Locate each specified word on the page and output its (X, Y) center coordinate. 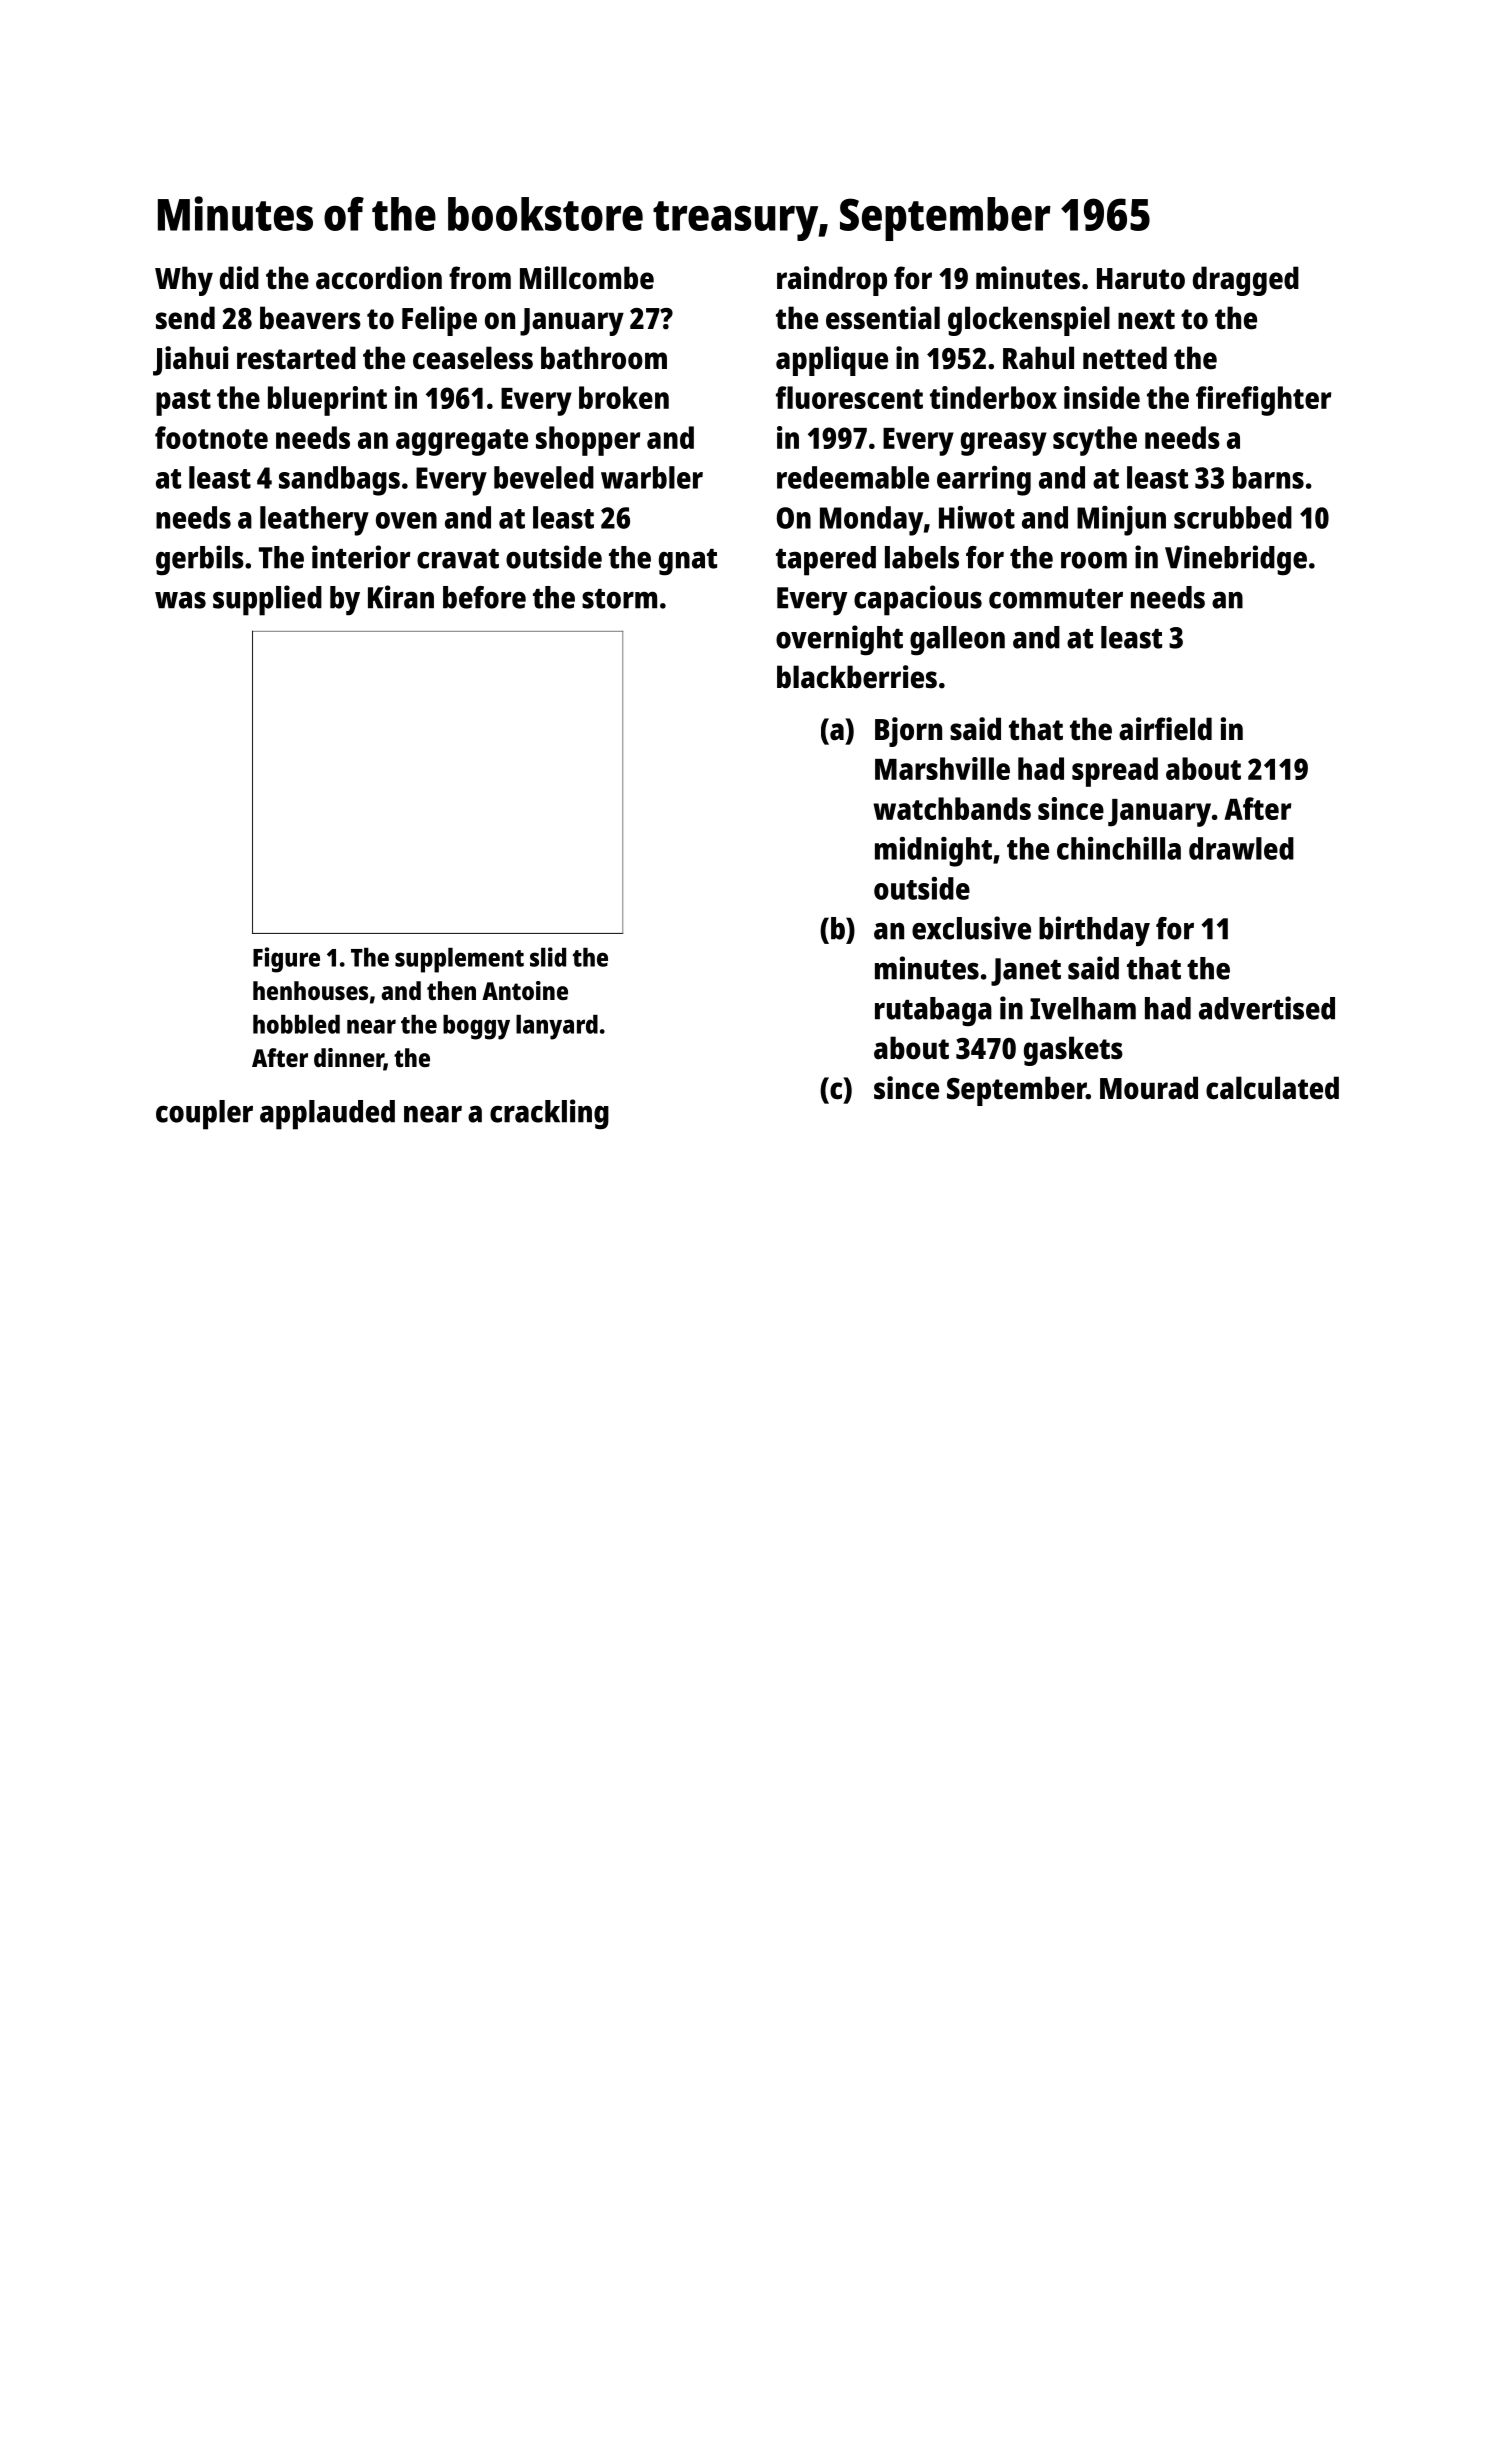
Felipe (439, 321)
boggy (476, 1027)
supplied (267, 600)
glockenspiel (1029, 321)
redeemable (853, 477)
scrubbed (1233, 517)
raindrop (832, 281)
